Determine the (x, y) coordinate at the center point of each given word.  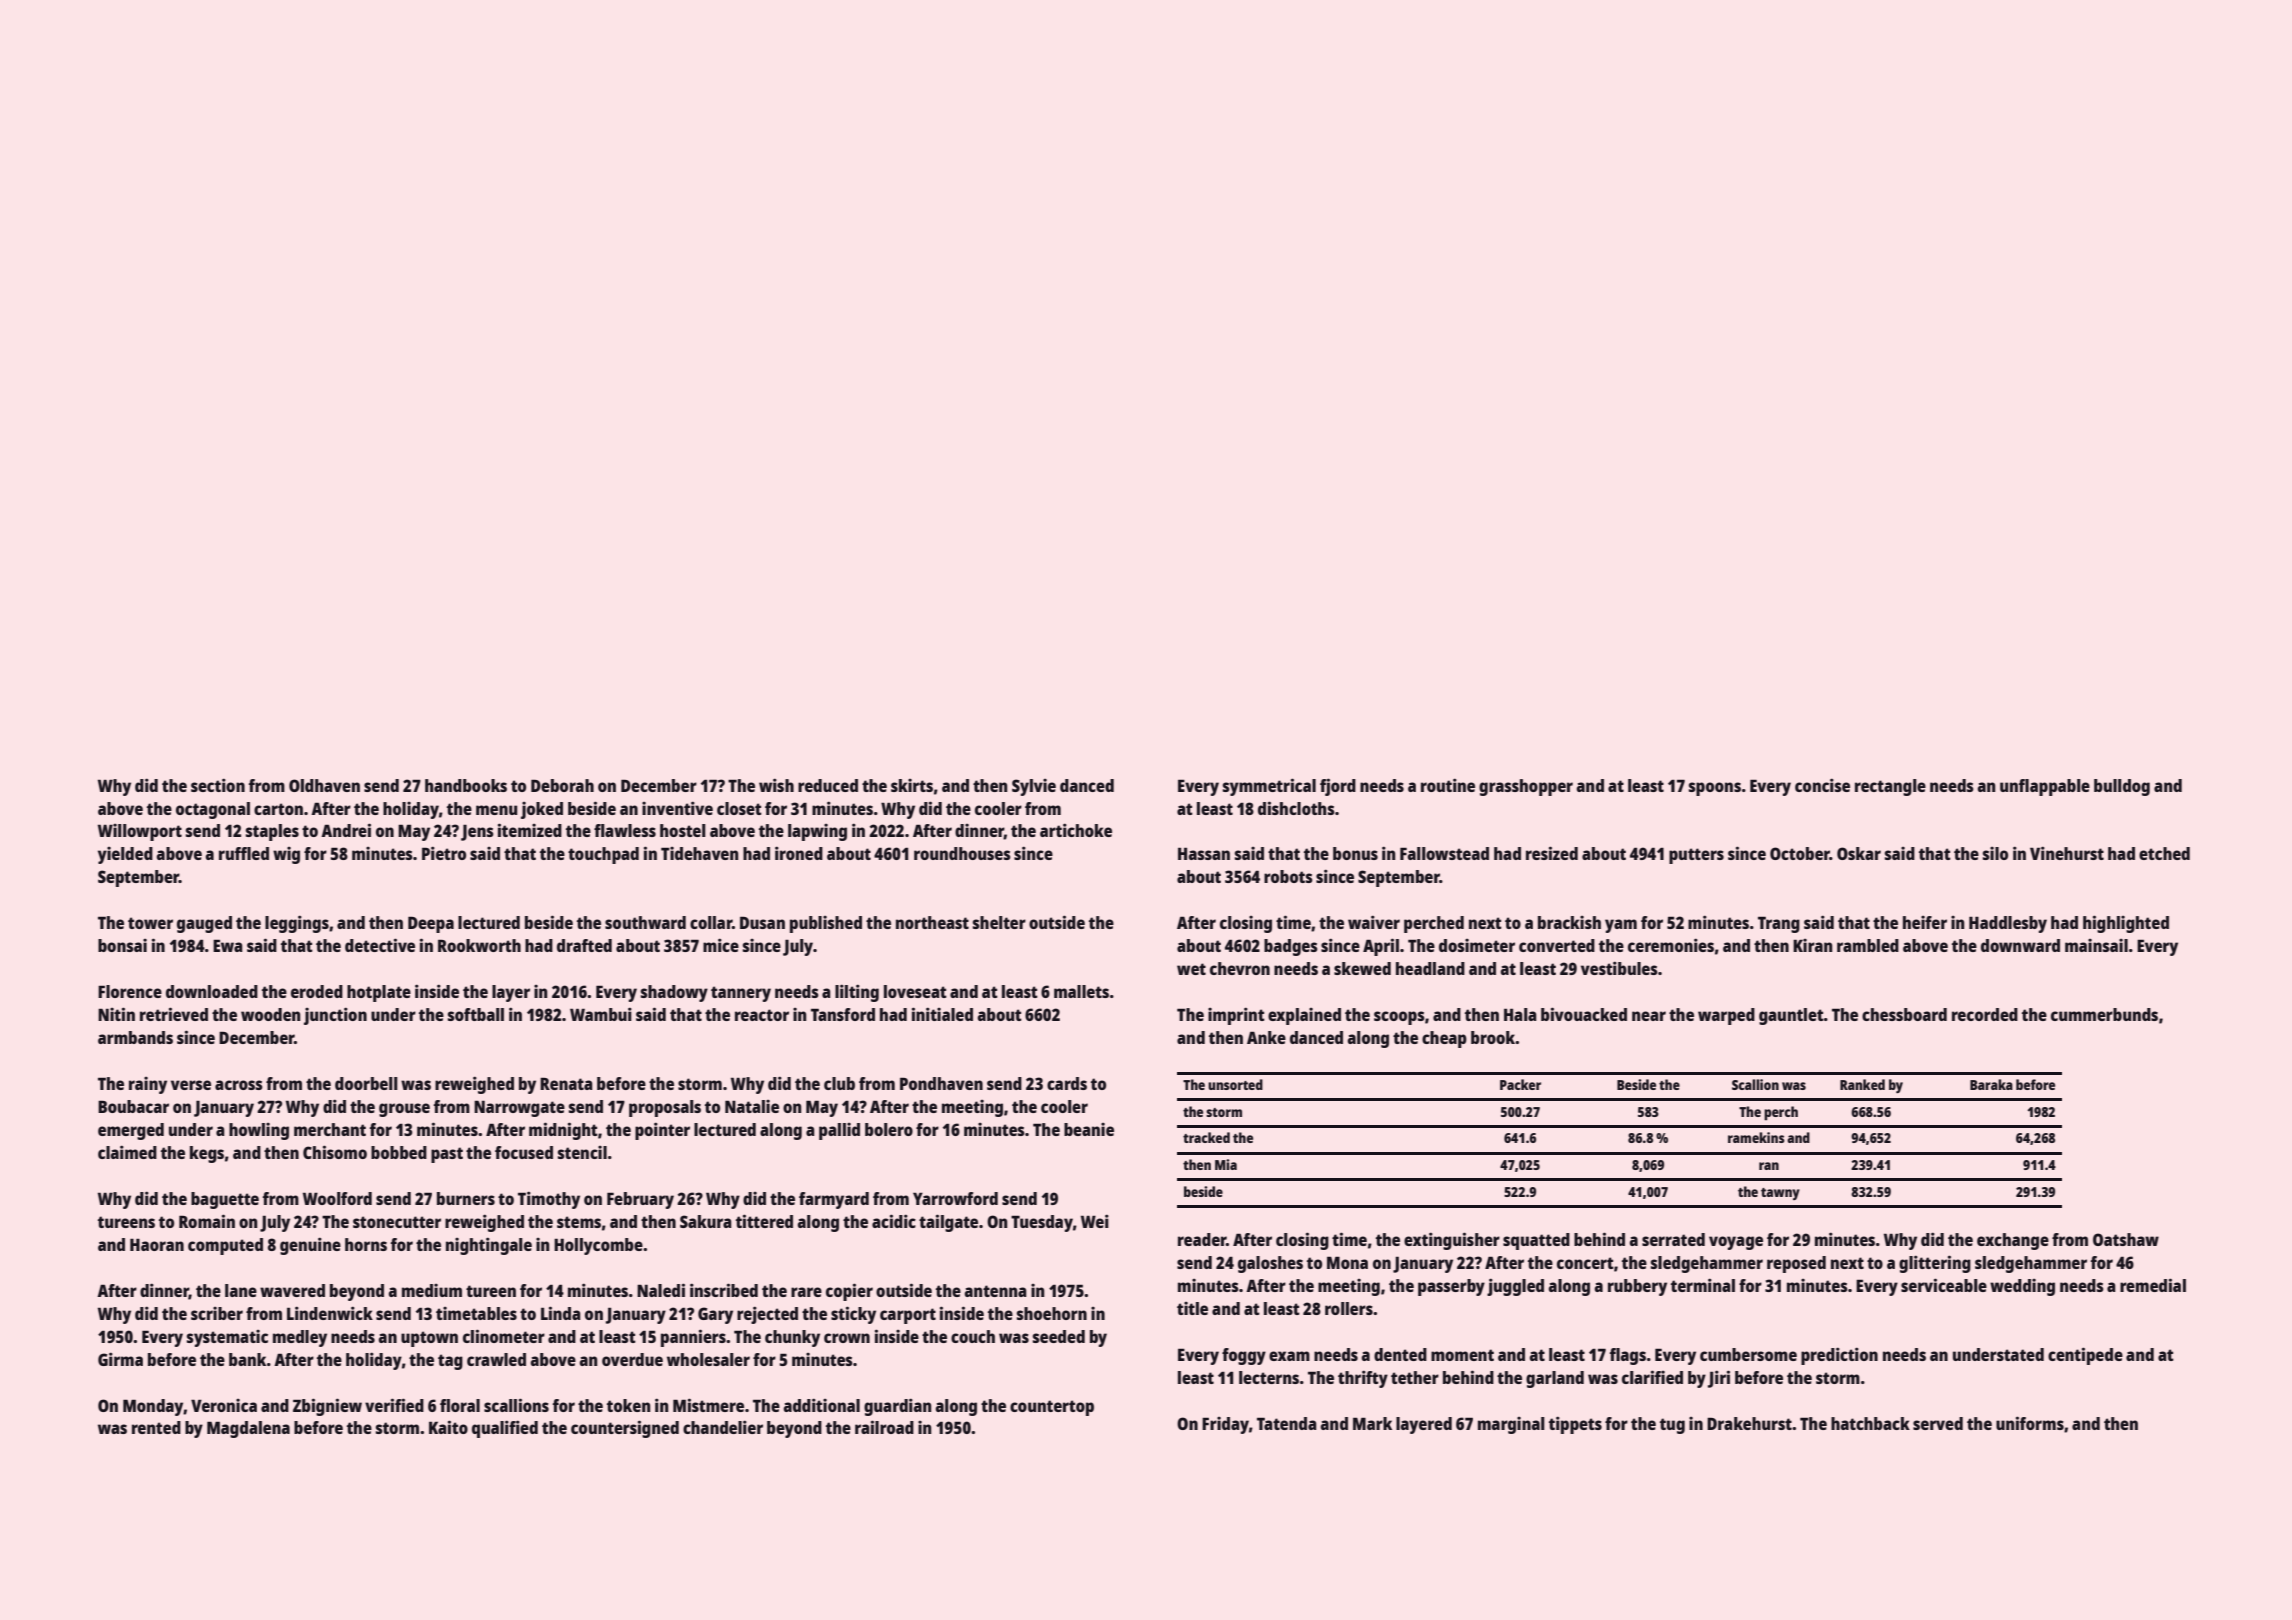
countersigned (625, 1429)
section (218, 785)
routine (1448, 785)
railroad (884, 1427)
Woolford (337, 1198)
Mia (1226, 1164)
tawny (1780, 1194)
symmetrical (1269, 787)
